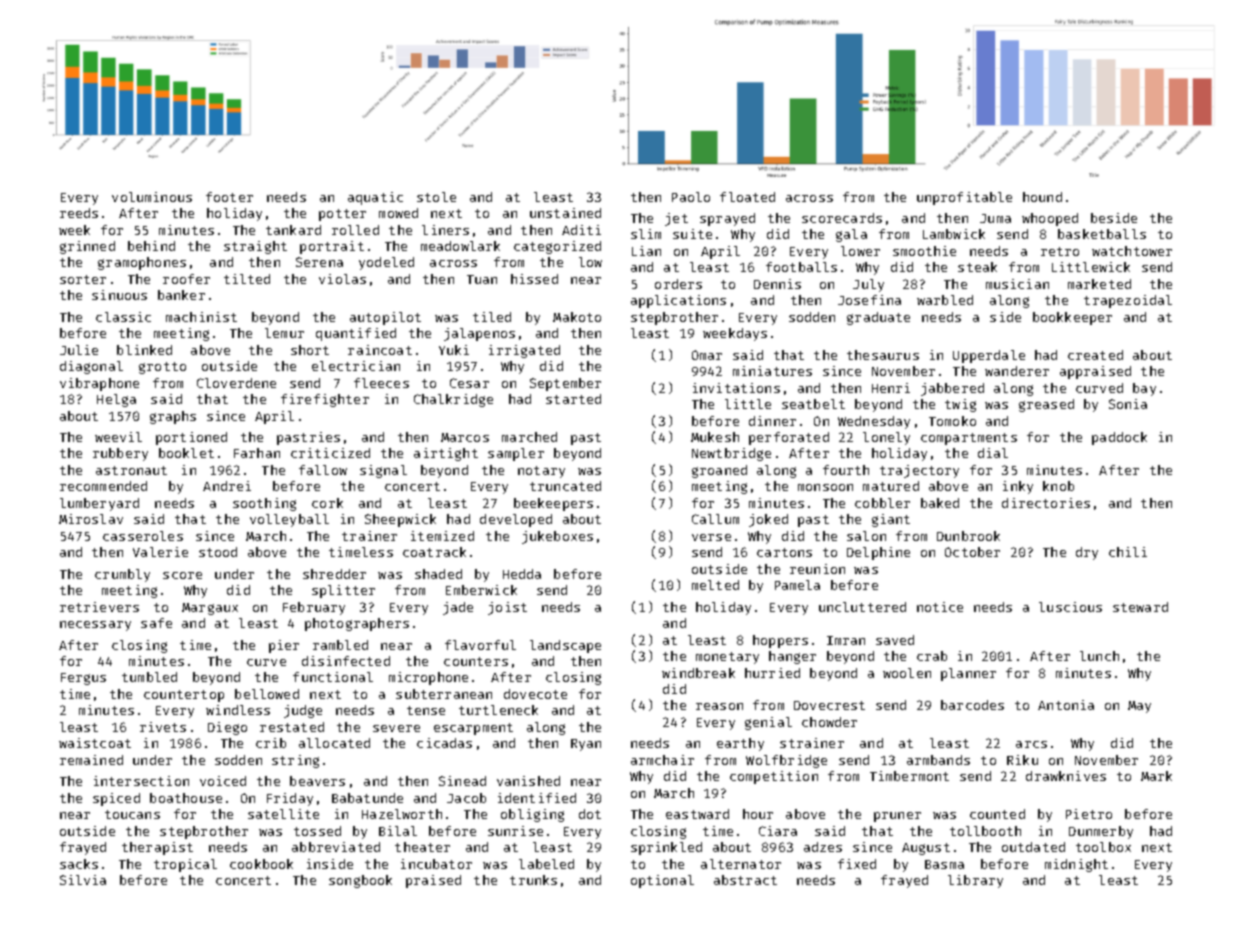 This screenshot has width=1233, height=952. What do you see at coordinates (229, 197) in the screenshot?
I see `footer` at bounding box center [229, 197].
